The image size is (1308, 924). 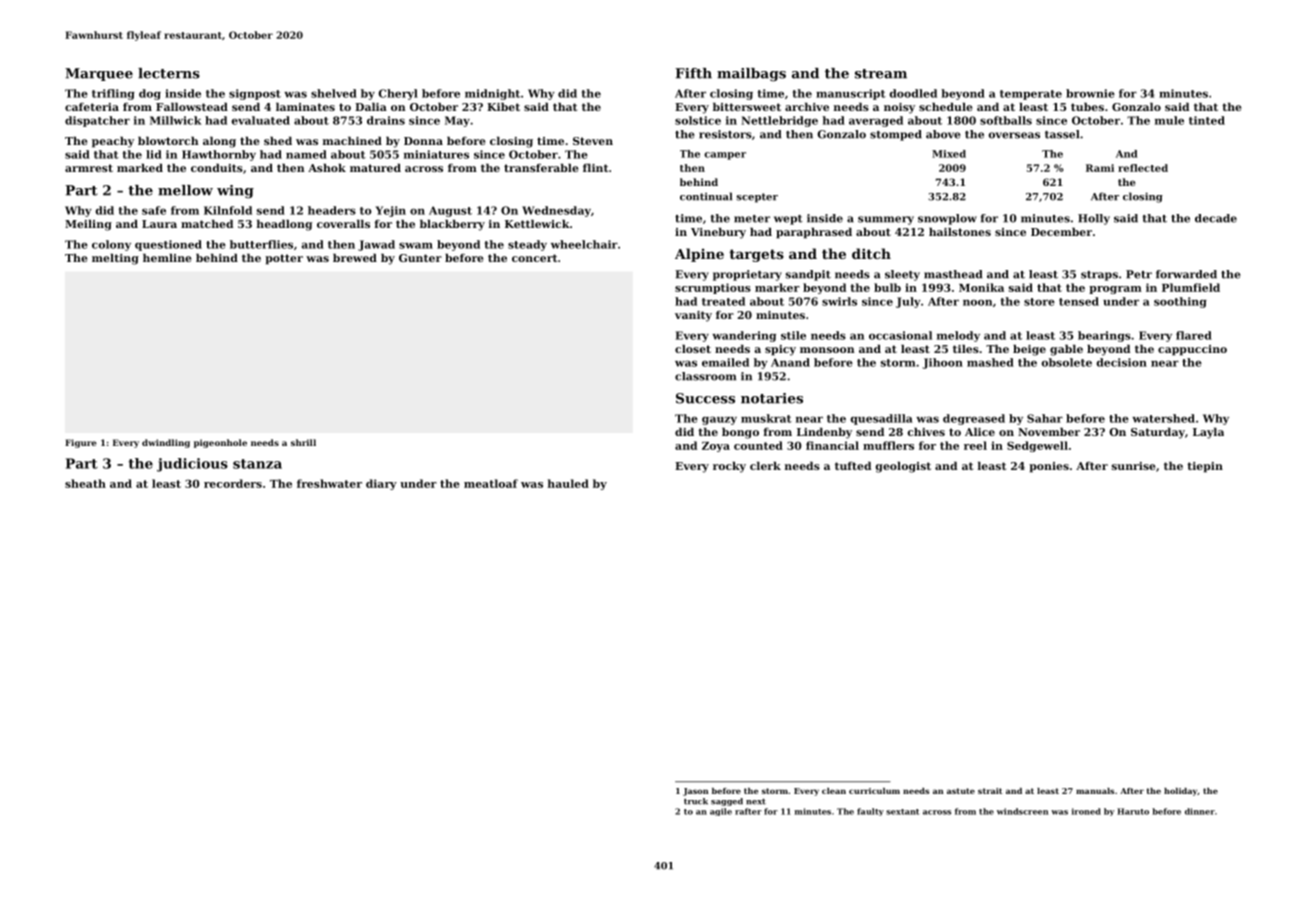 I want to click on Jason, so click(x=695, y=792).
